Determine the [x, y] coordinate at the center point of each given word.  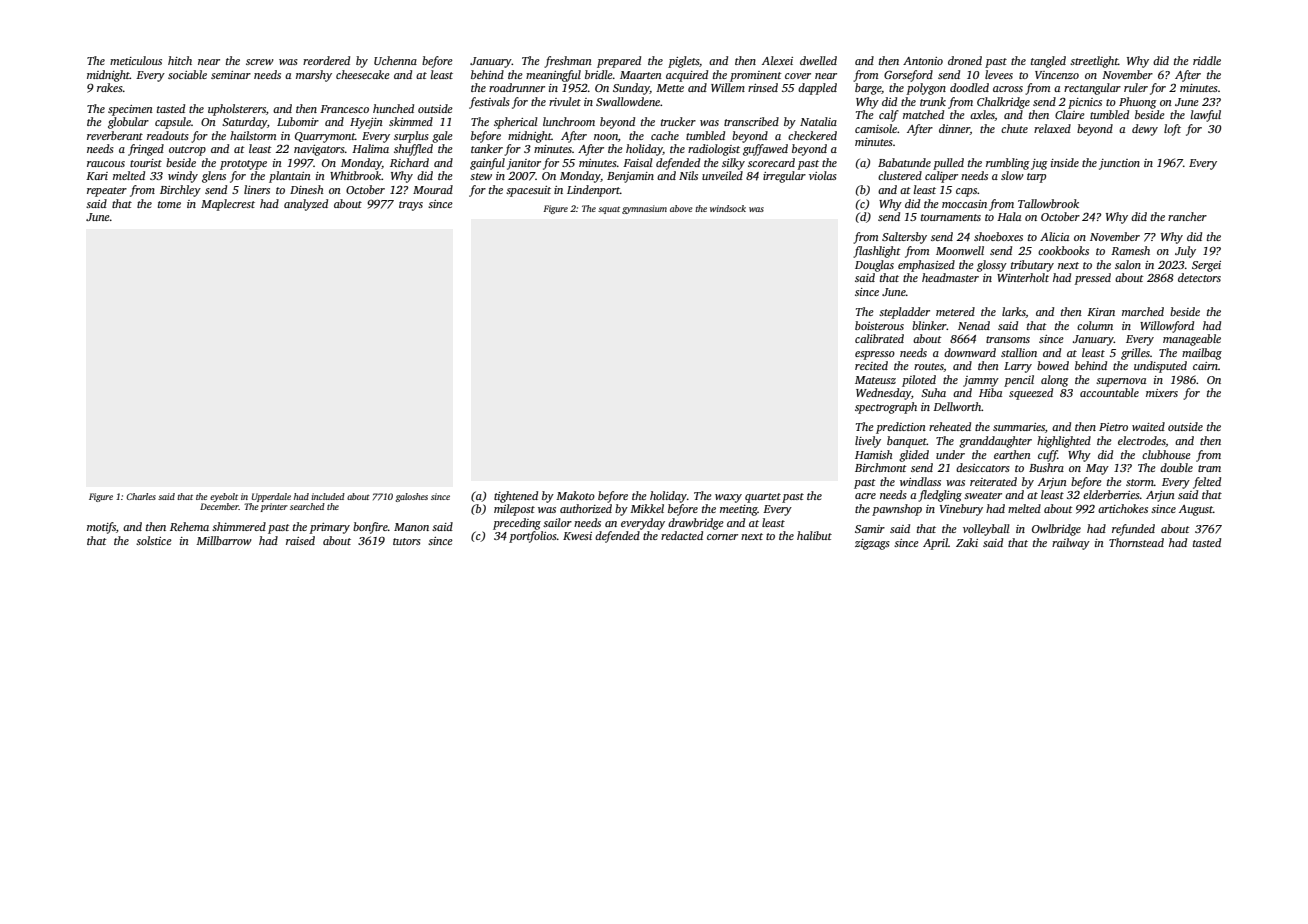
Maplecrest [228, 205]
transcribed [751, 121]
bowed [1053, 365]
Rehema [189, 526]
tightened [516, 497]
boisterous [879, 325]
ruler [1136, 87]
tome [169, 204]
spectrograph [886, 408]
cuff [1048, 456]
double [1176, 467]
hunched [393, 108]
